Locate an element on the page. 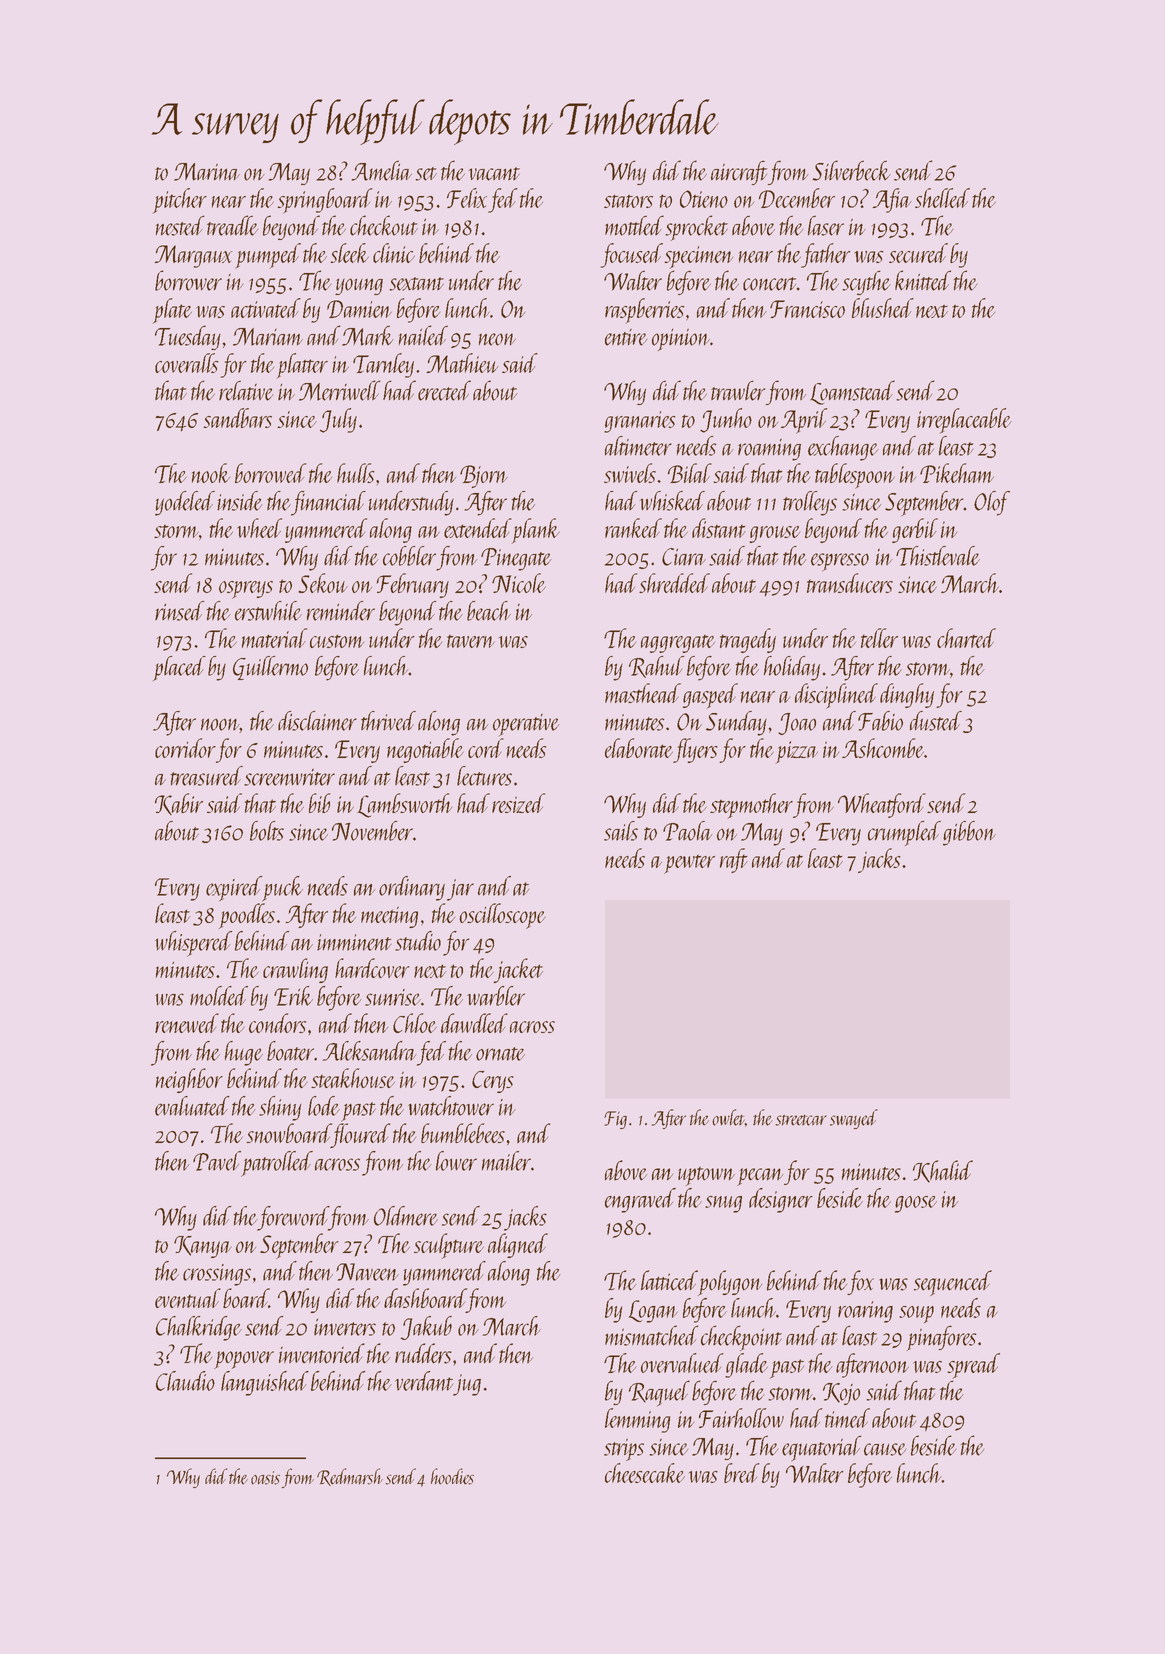 This document has width=1165, height=1654. sprocket is located at coordinates (696, 228).
